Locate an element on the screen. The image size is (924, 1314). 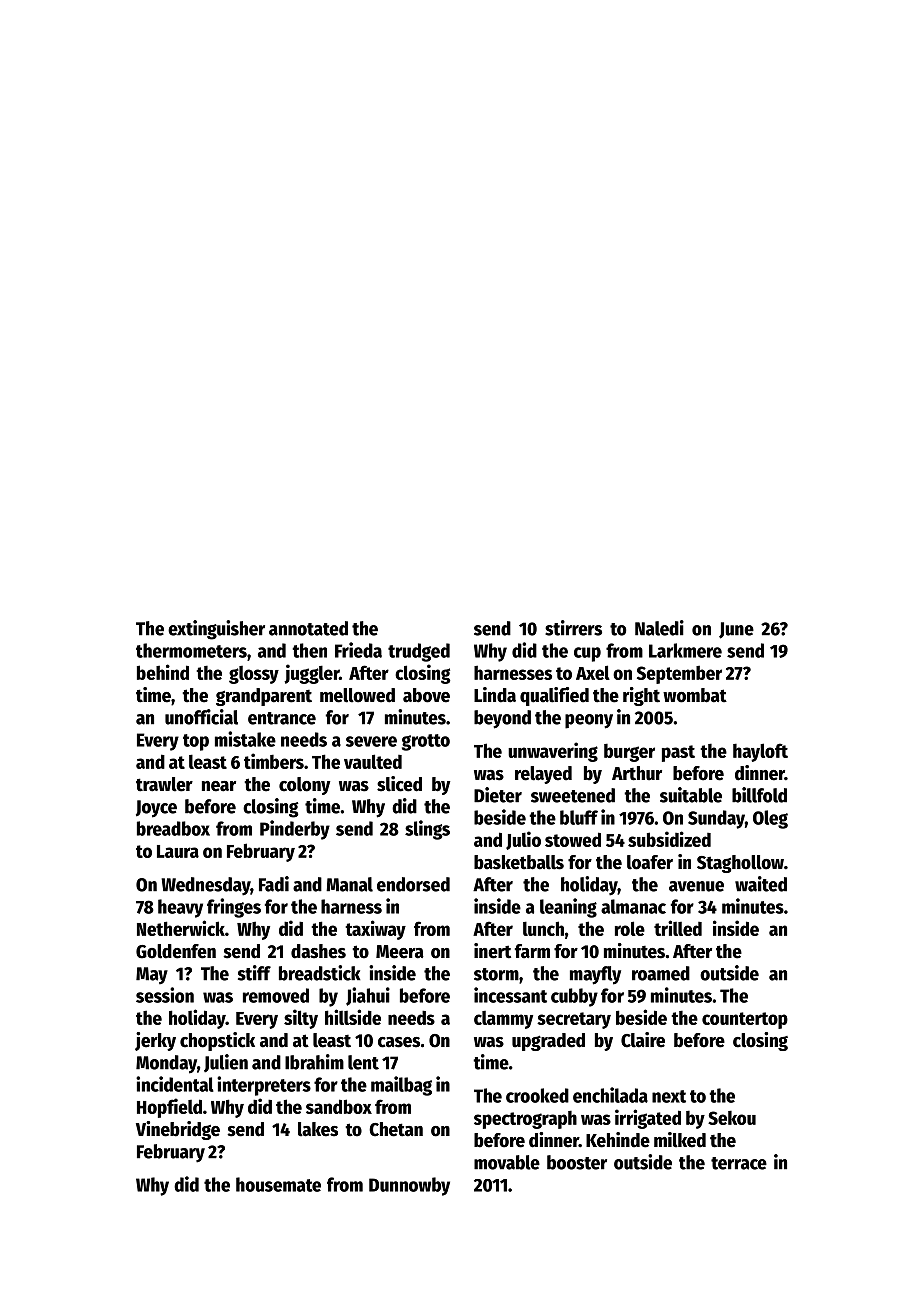
then is located at coordinates (309, 650).
